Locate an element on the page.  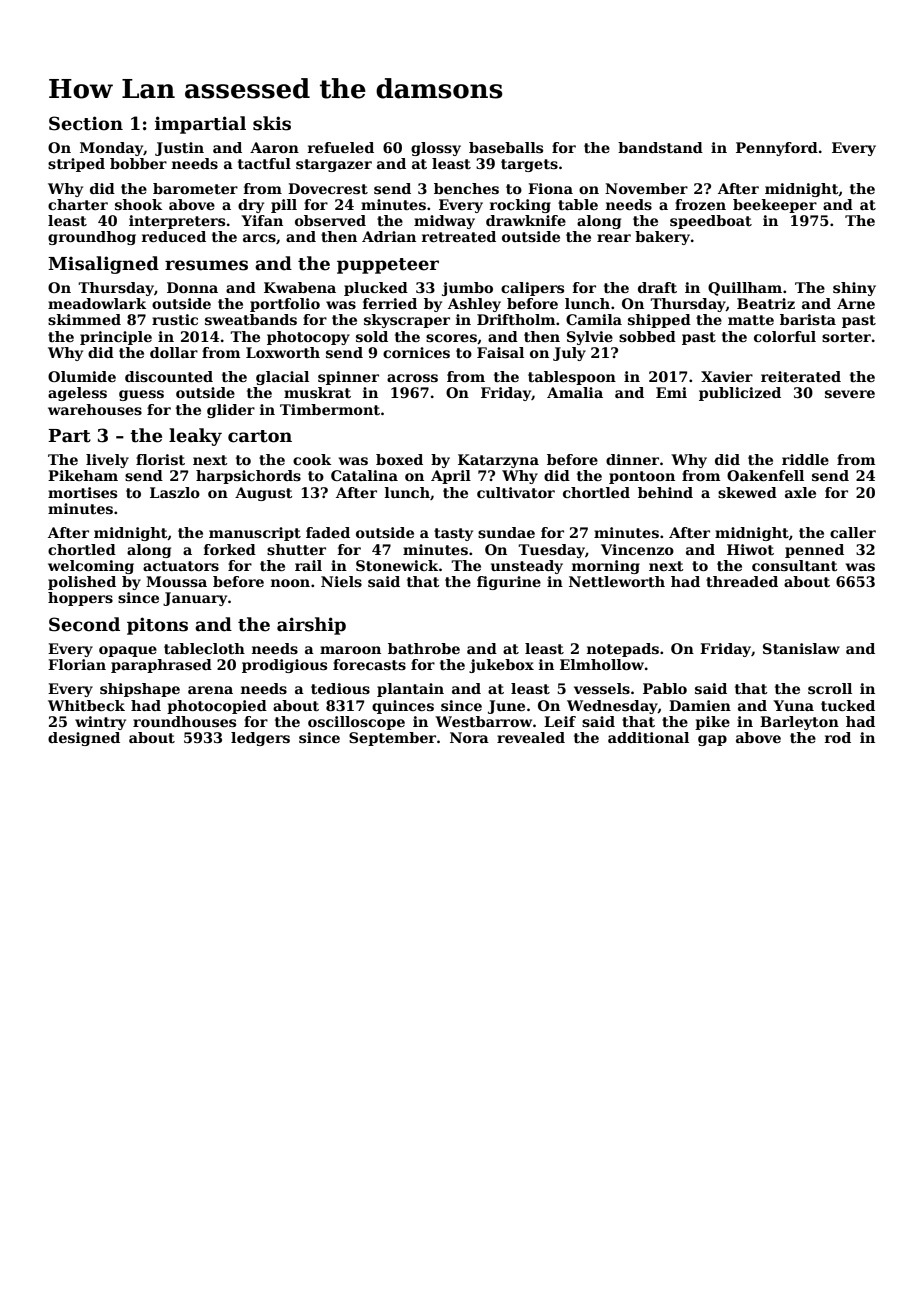
Pennyford is located at coordinates (777, 149).
